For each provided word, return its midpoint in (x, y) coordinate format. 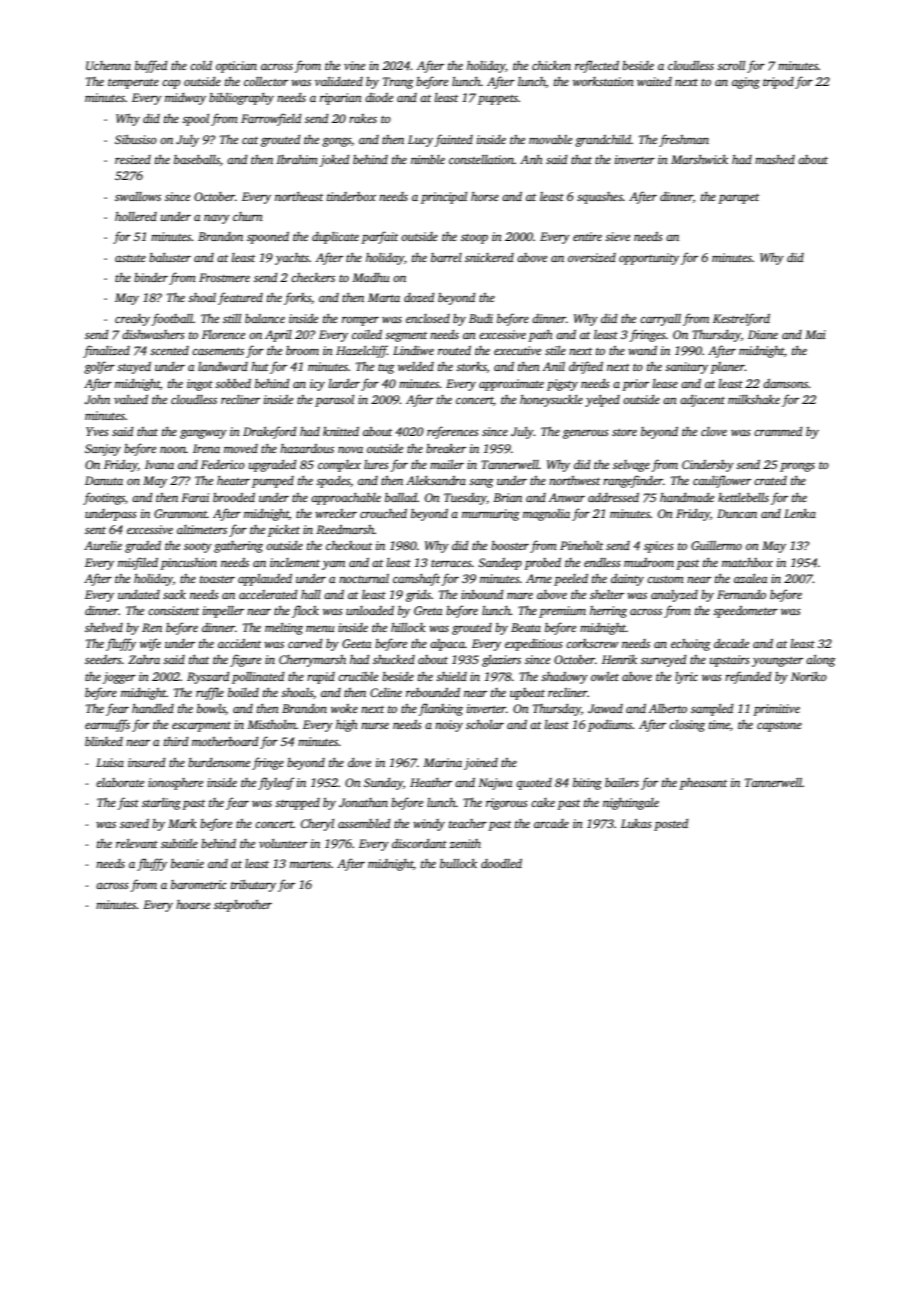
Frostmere (224, 277)
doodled (501, 863)
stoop (474, 239)
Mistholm (271, 724)
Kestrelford (741, 319)
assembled (364, 823)
